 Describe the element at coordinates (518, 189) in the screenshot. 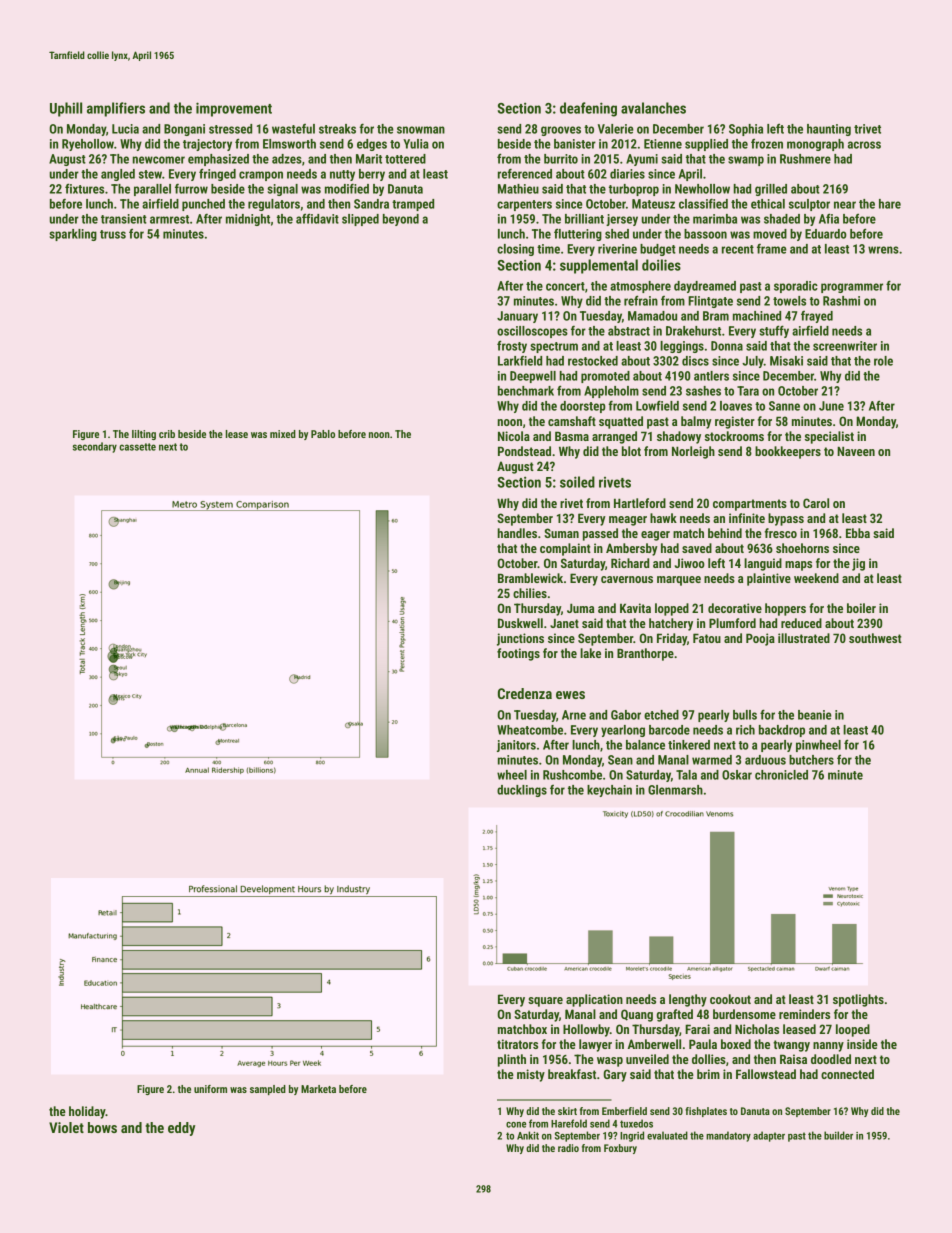

I see `Mathieu` at that location.
